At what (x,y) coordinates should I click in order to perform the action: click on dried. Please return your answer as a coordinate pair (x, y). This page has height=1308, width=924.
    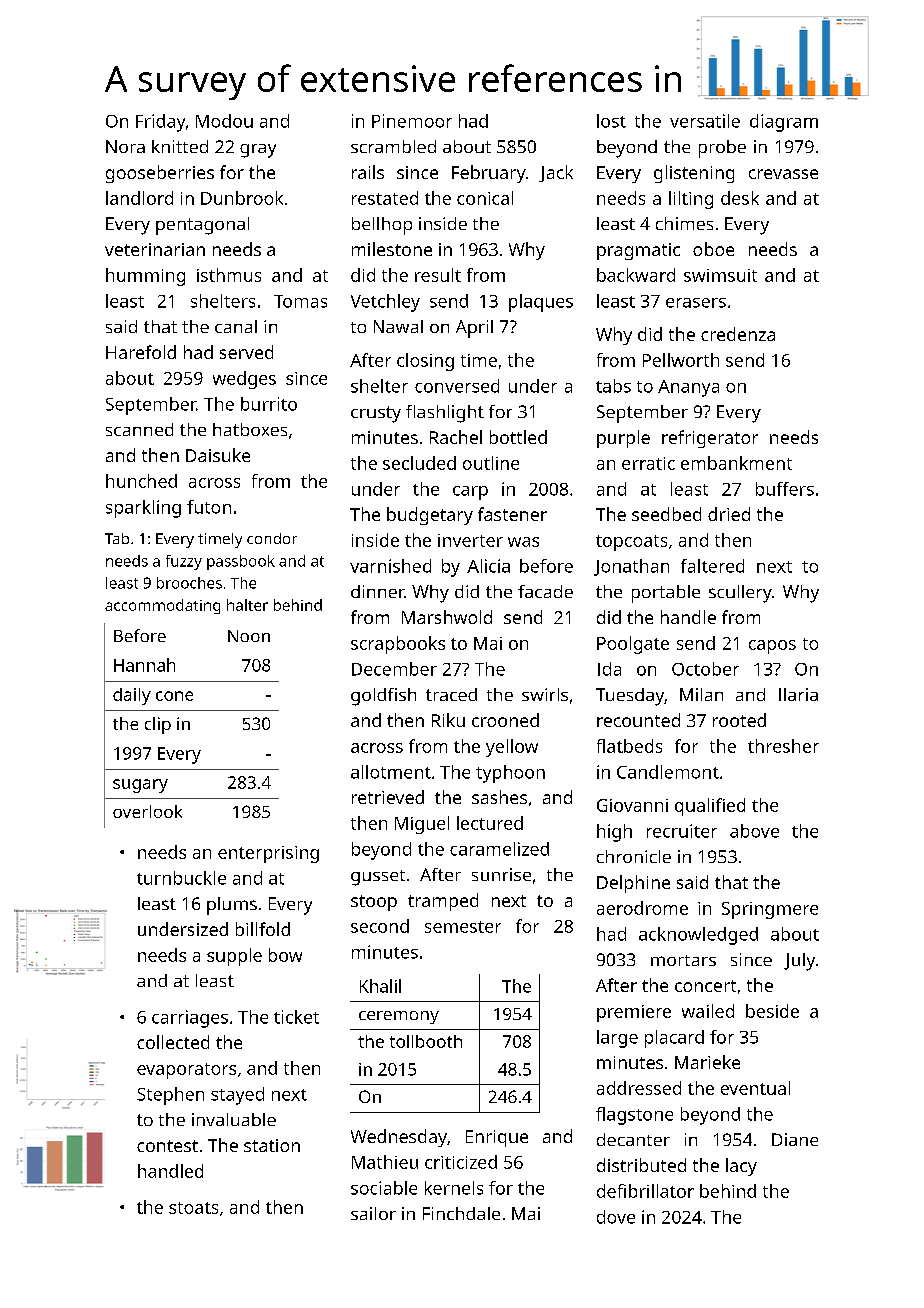
    Looking at the image, I should click on (729, 514).
